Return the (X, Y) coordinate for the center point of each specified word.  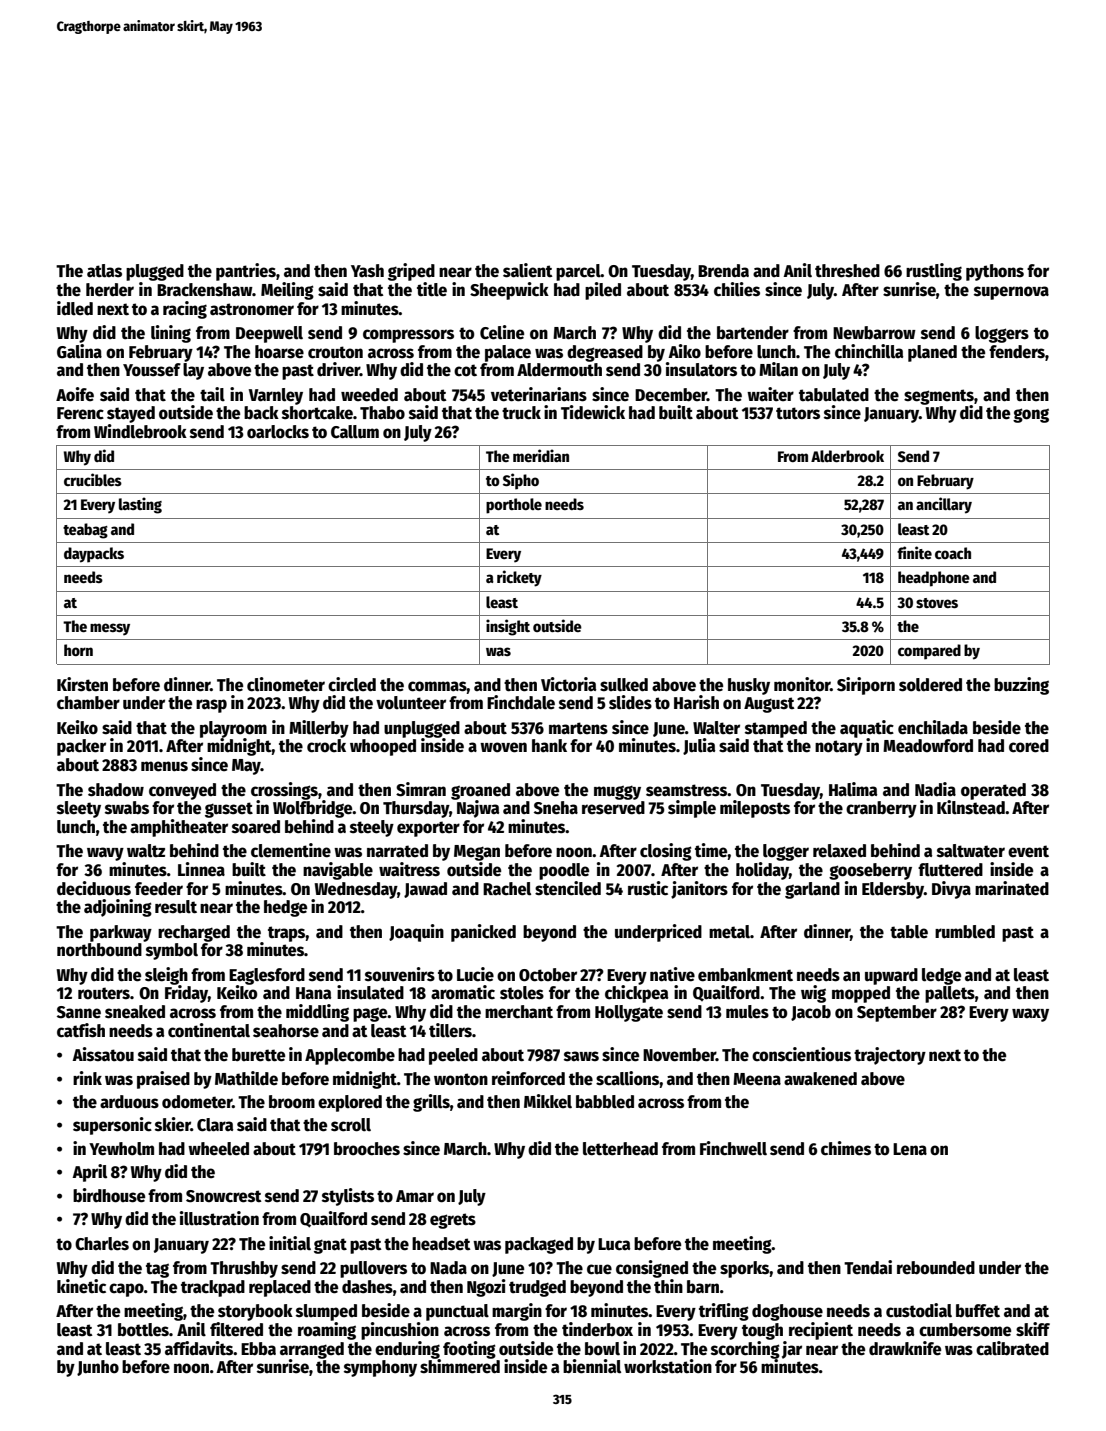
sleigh (166, 976)
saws (581, 1056)
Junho (98, 1368)
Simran (421, 789)
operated (993, 791)
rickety (519, 578)
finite (914, 552)
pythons (995, 272)
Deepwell (269, 334)
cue (599, 1269)
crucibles (93, 479)
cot (465, 370)
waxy (1030, 1015)
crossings (284, 791)
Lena (910, 1149)
